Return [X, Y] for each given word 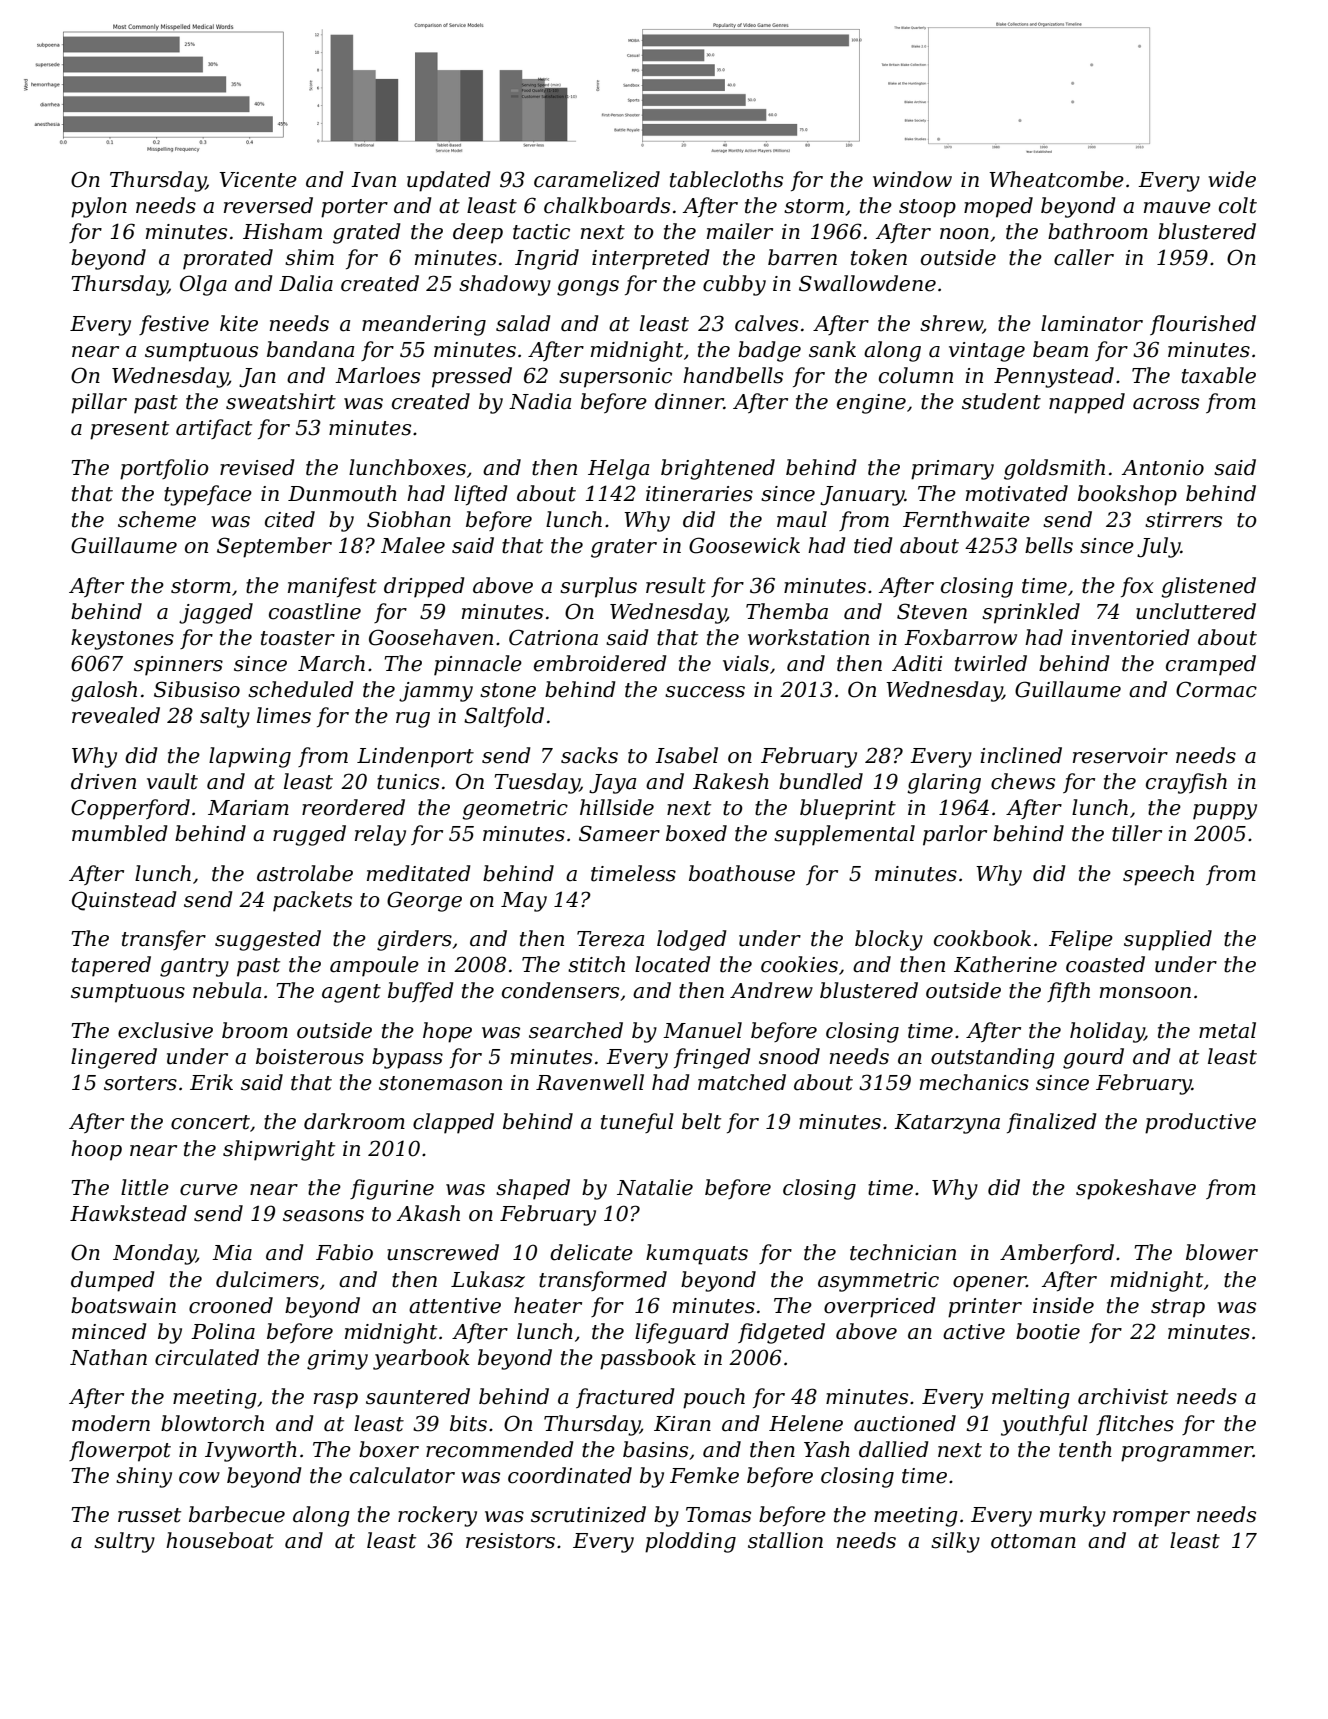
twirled [991, 663]
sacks [589, 755]
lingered [114, 1058]
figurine [392, 1189]
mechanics [974, 1082]
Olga [203, 285]
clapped [453, 1123]
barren [802, 257]
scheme [157, 519]
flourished [1203, 325]
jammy [436, 692]
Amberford [1057, 1254]
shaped [533, 1189]
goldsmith [1054, 469]
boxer [389, 1449]
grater [624, 548]
